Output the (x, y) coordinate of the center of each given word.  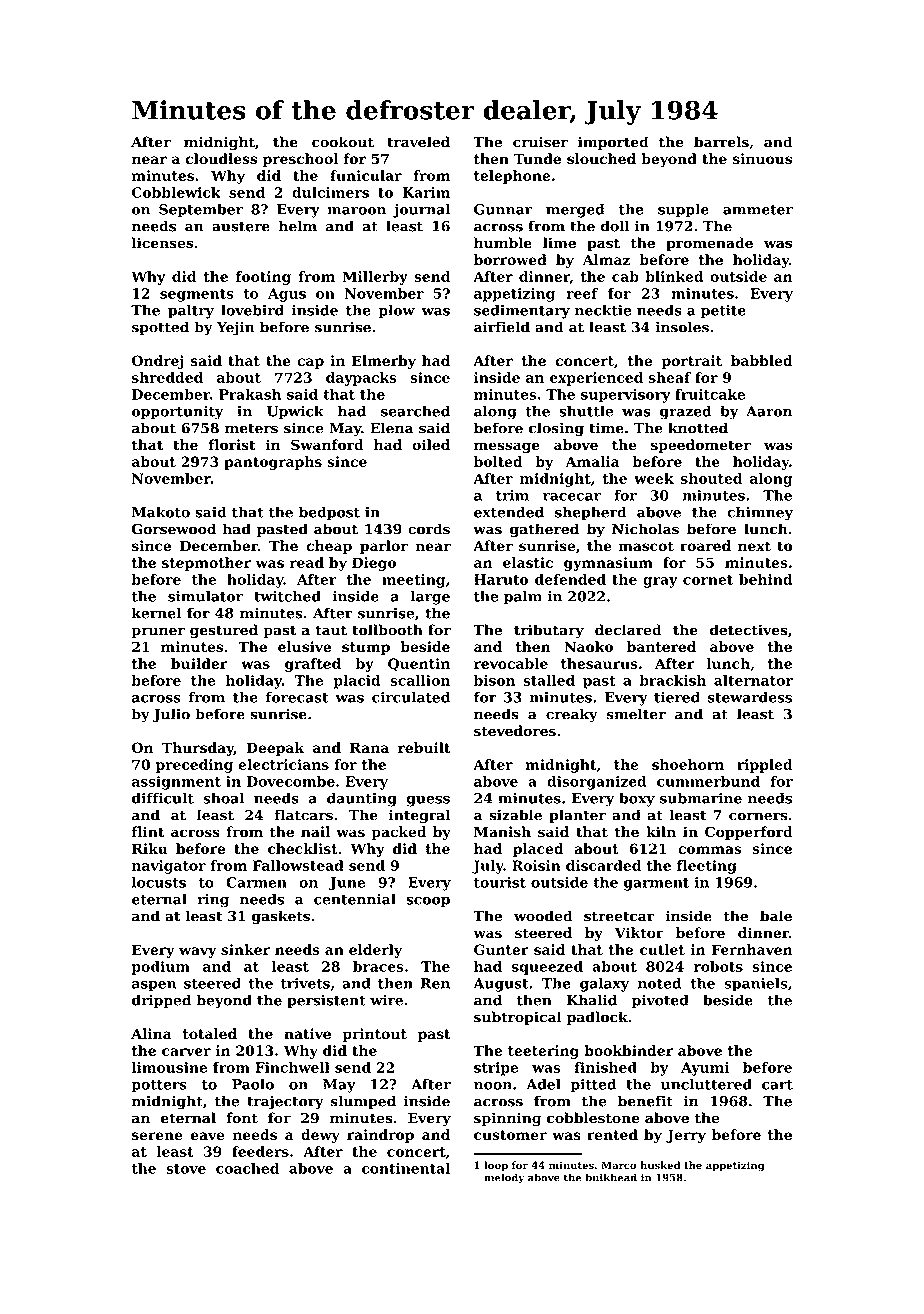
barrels (721, 142)
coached (247, 1168)
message (507, 447)
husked (660, 1165)
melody (504, 1178)
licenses (162, 243)
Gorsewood (174, 529)
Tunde (537, 158)
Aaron (769, 411)
